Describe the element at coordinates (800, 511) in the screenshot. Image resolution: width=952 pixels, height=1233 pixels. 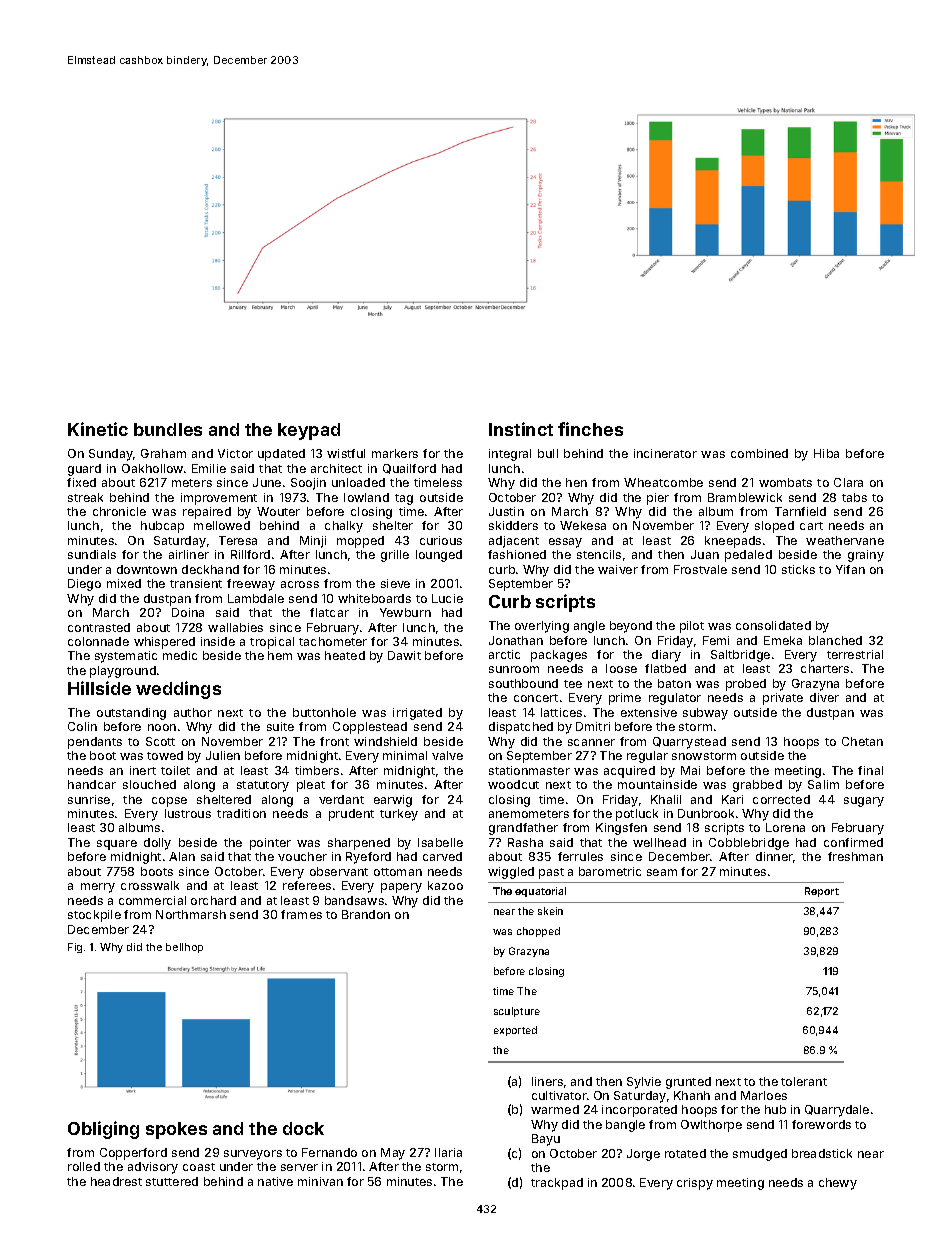
I see `Tarnfield` at that location.
